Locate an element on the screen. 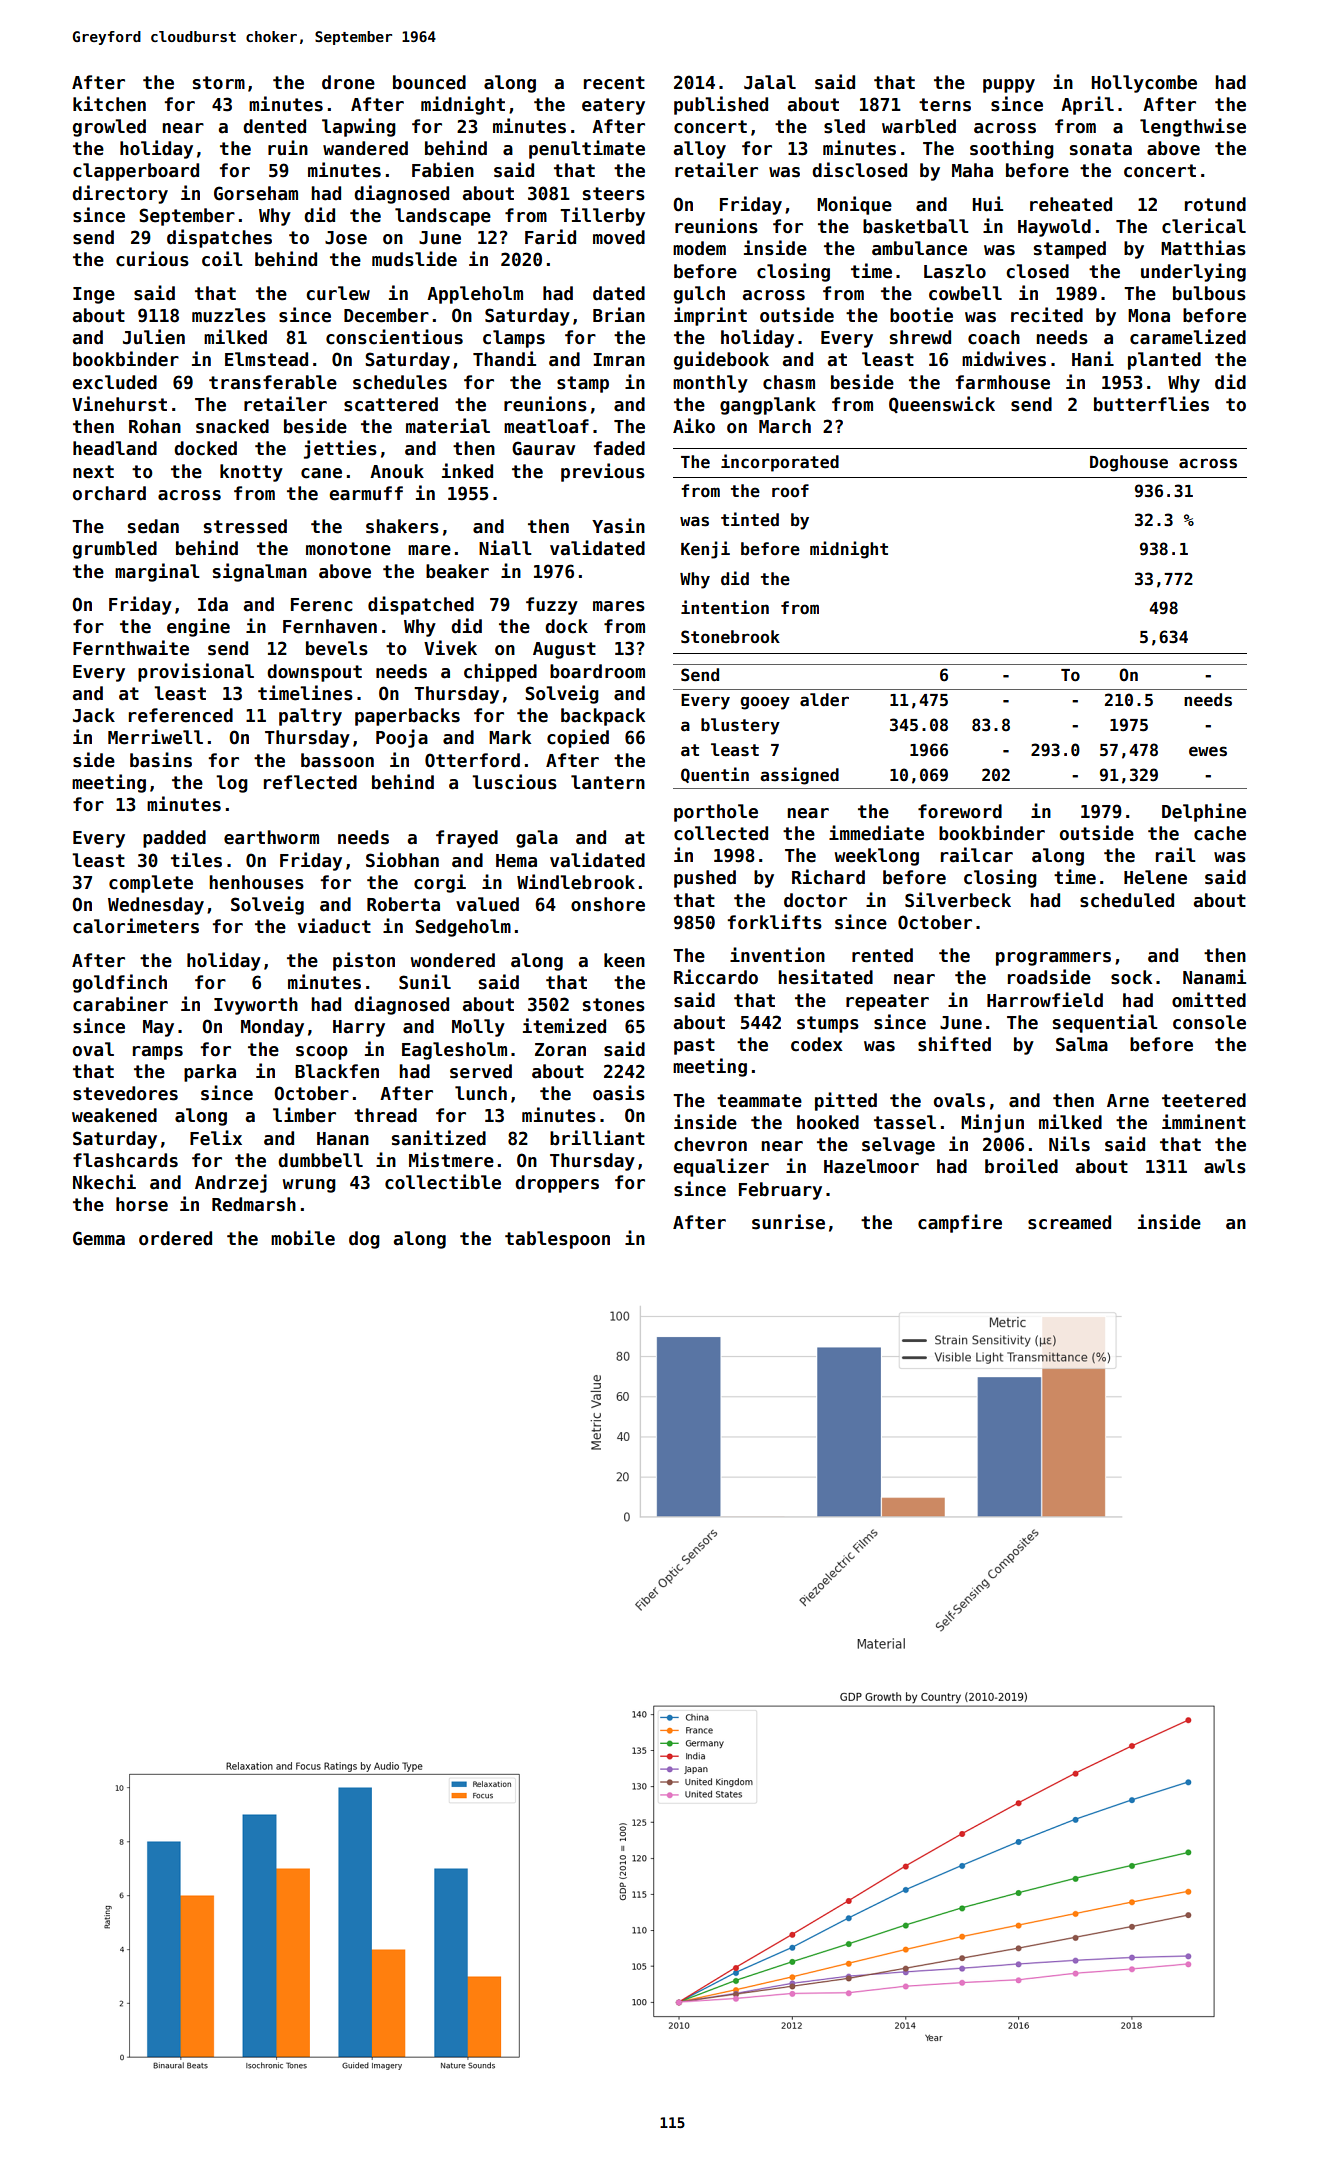 This screenshot has width=1319, height=2173. past is located at coordinates (694, 1046).
